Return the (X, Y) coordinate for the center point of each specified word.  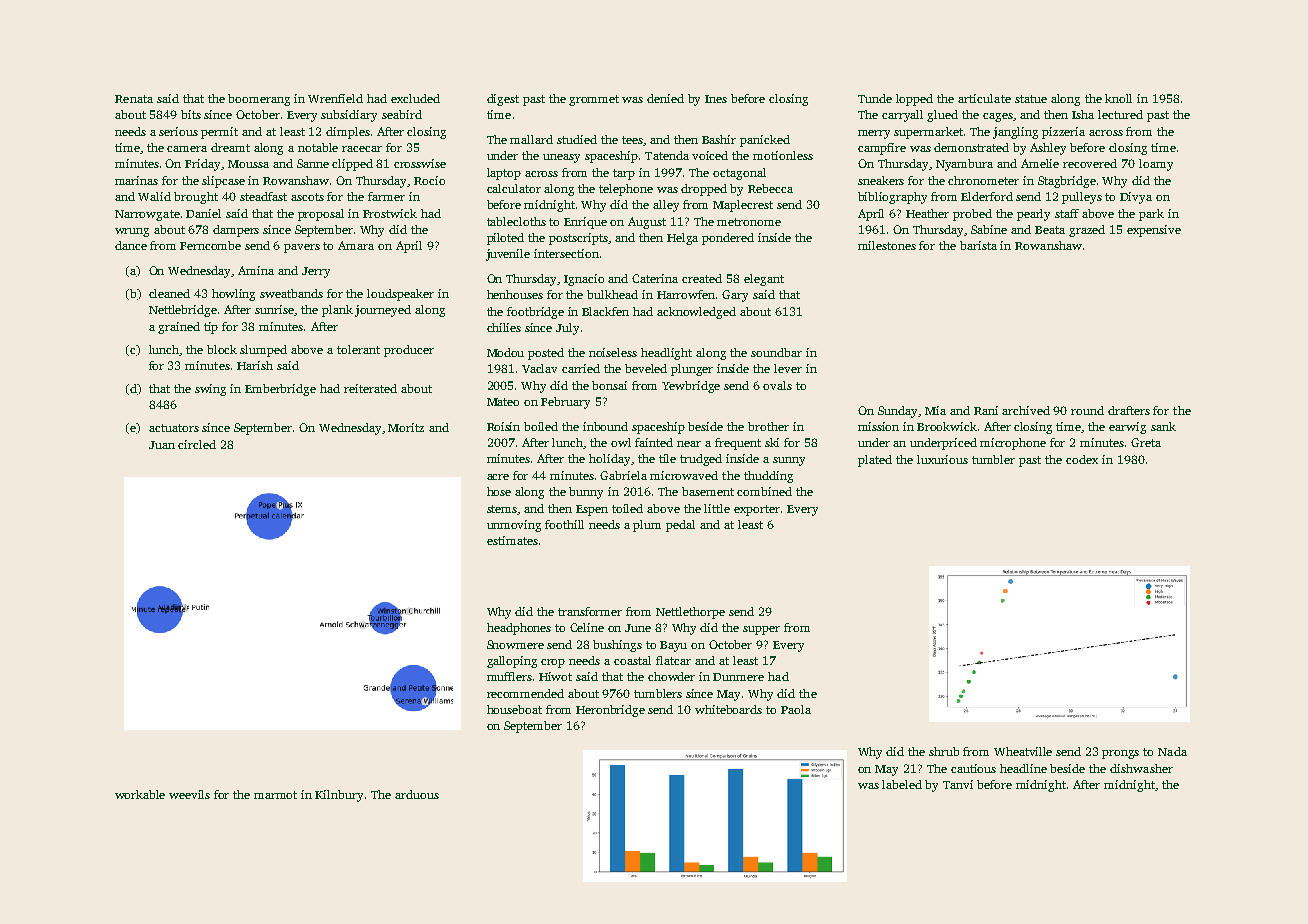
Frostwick (390, 213)
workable (140, 794)
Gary (735, 296)
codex (1082, 459)
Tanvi (958, 784)
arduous (417, 794)
